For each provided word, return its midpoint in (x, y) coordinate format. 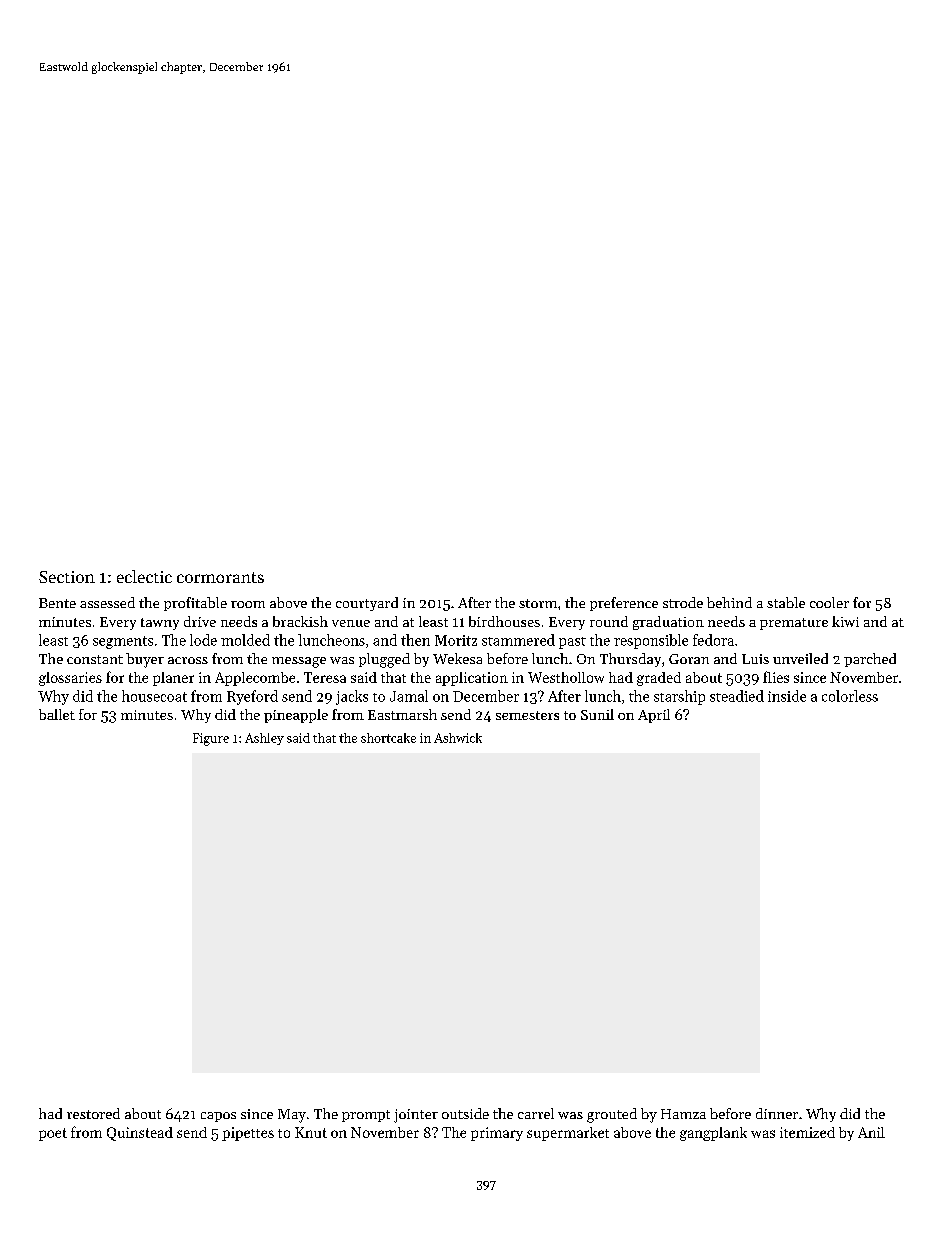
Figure (211, 739)
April (654, 716)
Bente (57, 603)
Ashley (264, 739)
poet (53, 1134)
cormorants (220, 577)
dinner (777, 1113)
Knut (311, 1132)
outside (465, 1113)
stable (786, 602)
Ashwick (458, 738)
